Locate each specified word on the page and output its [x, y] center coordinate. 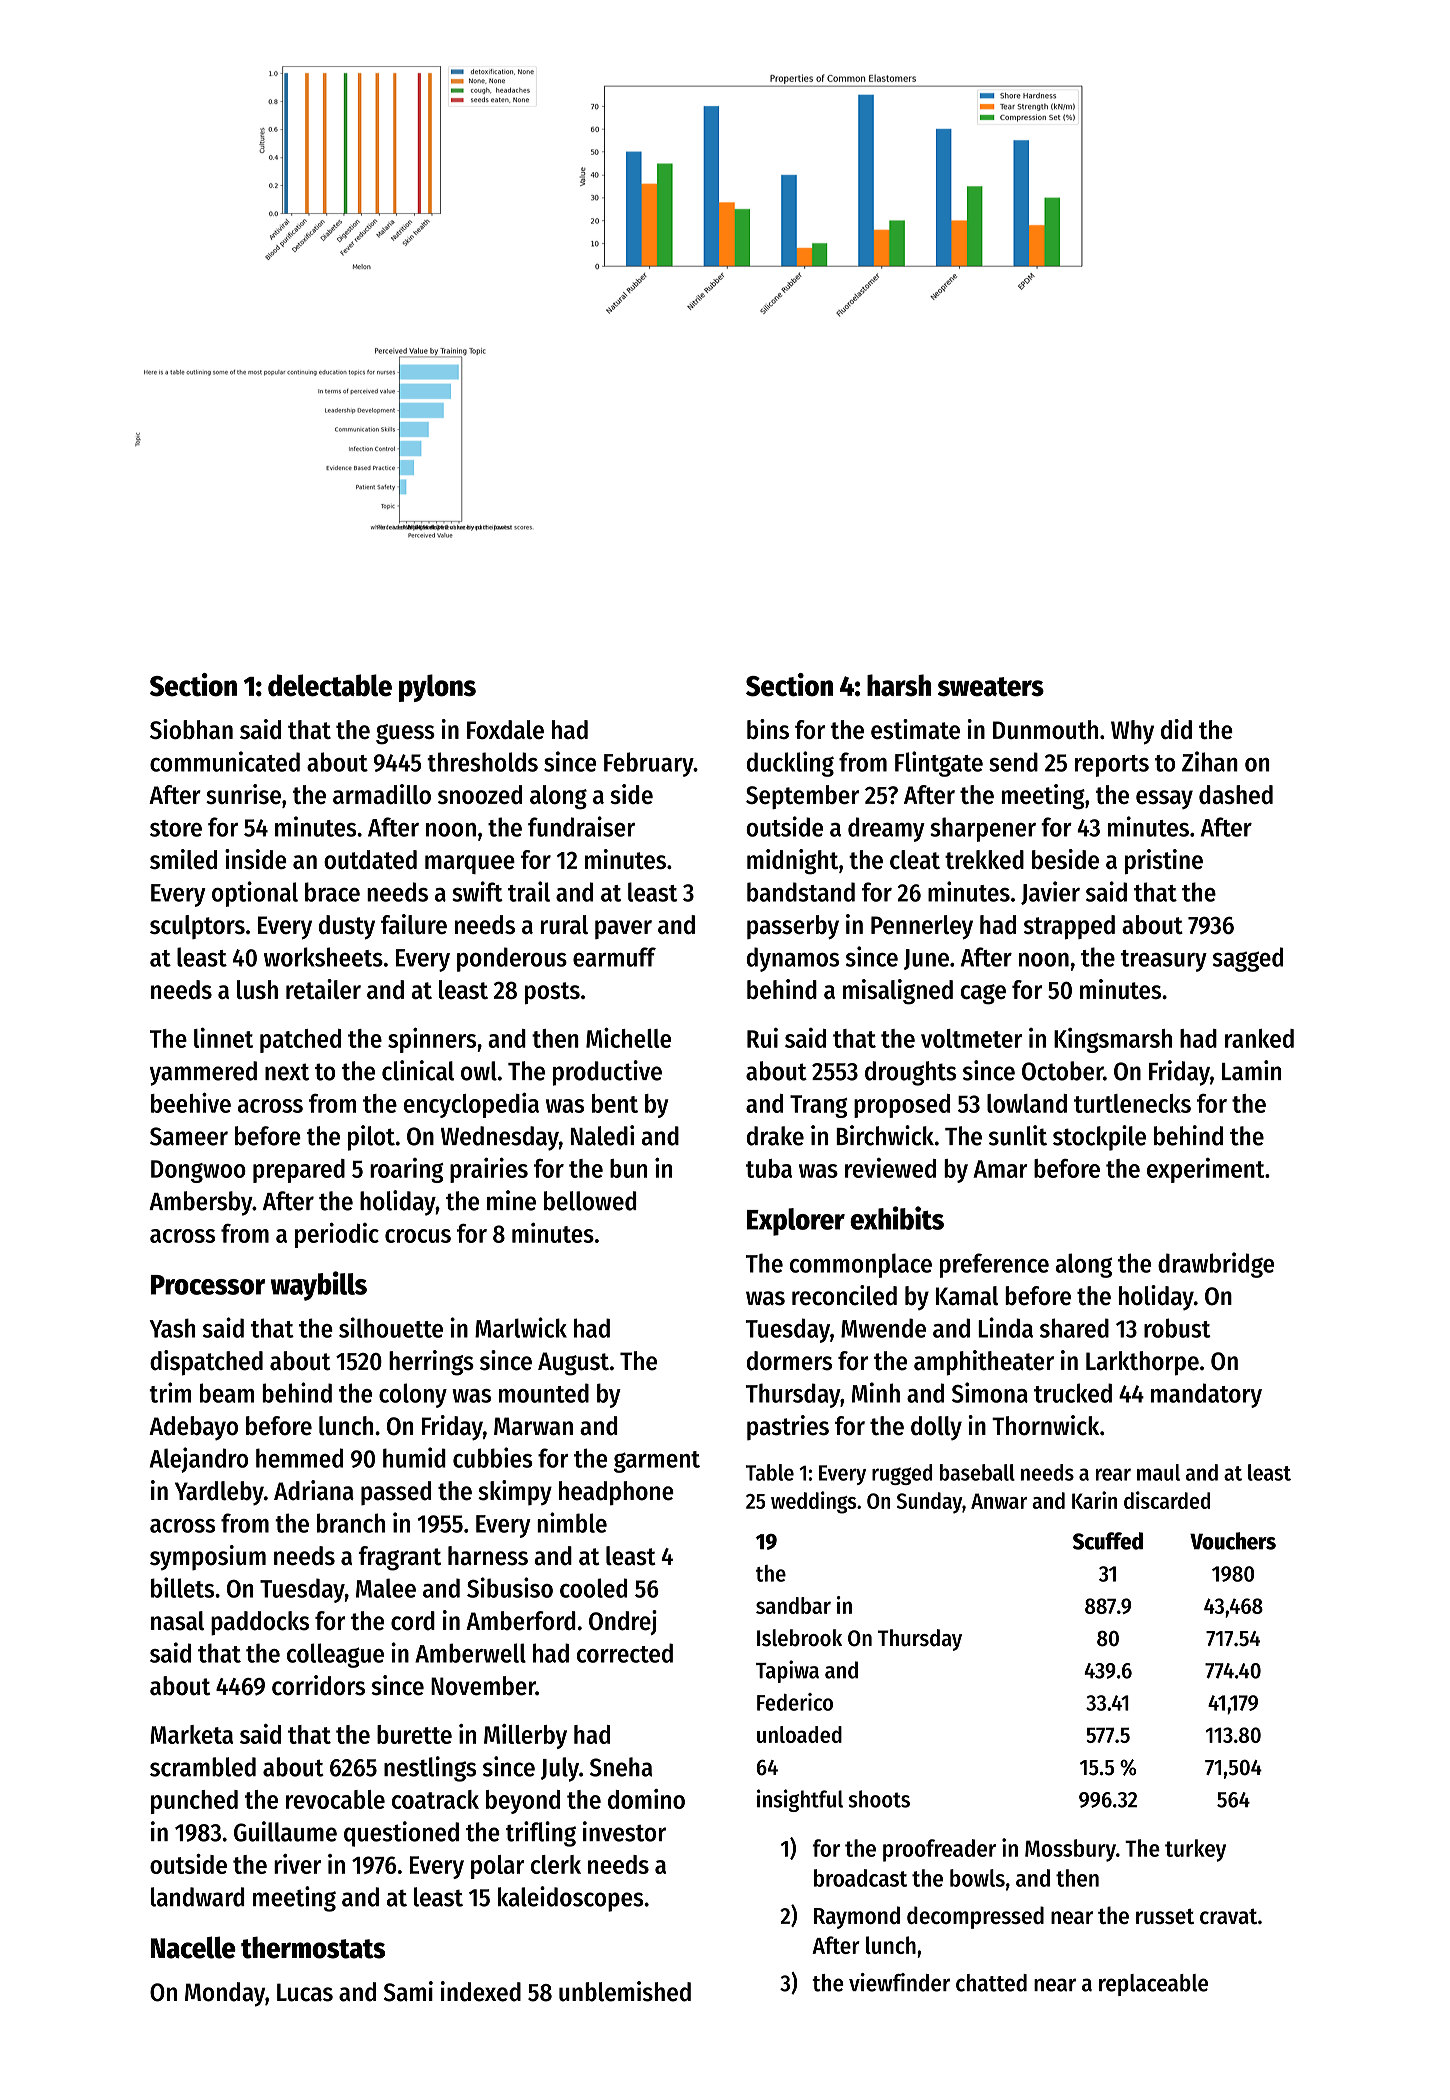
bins [768, 729]
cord [413, 1621]
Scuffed [1108, 1541]
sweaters [991, 687]
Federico [795, 1702]
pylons [437, 688]
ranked [1259, 1038]
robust [1177, 1328]
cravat [1228, 1916]
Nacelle [193, 1947]
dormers [789, 1361]
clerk [556, 1864]
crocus [418, 1236]
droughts [910, 1073]
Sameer [189, 1136]
